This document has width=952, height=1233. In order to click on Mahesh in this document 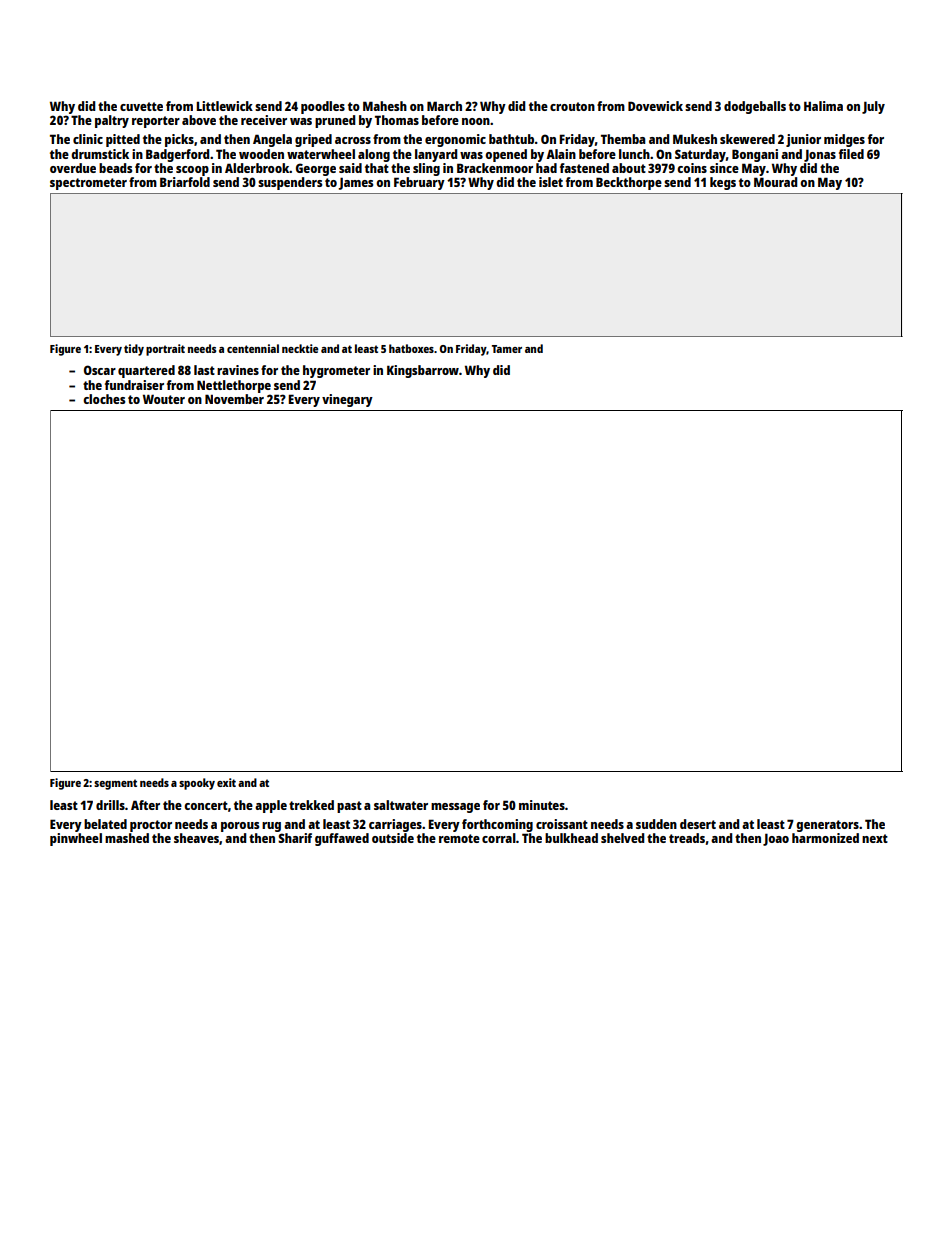, I will do `click(385, 106)`.
